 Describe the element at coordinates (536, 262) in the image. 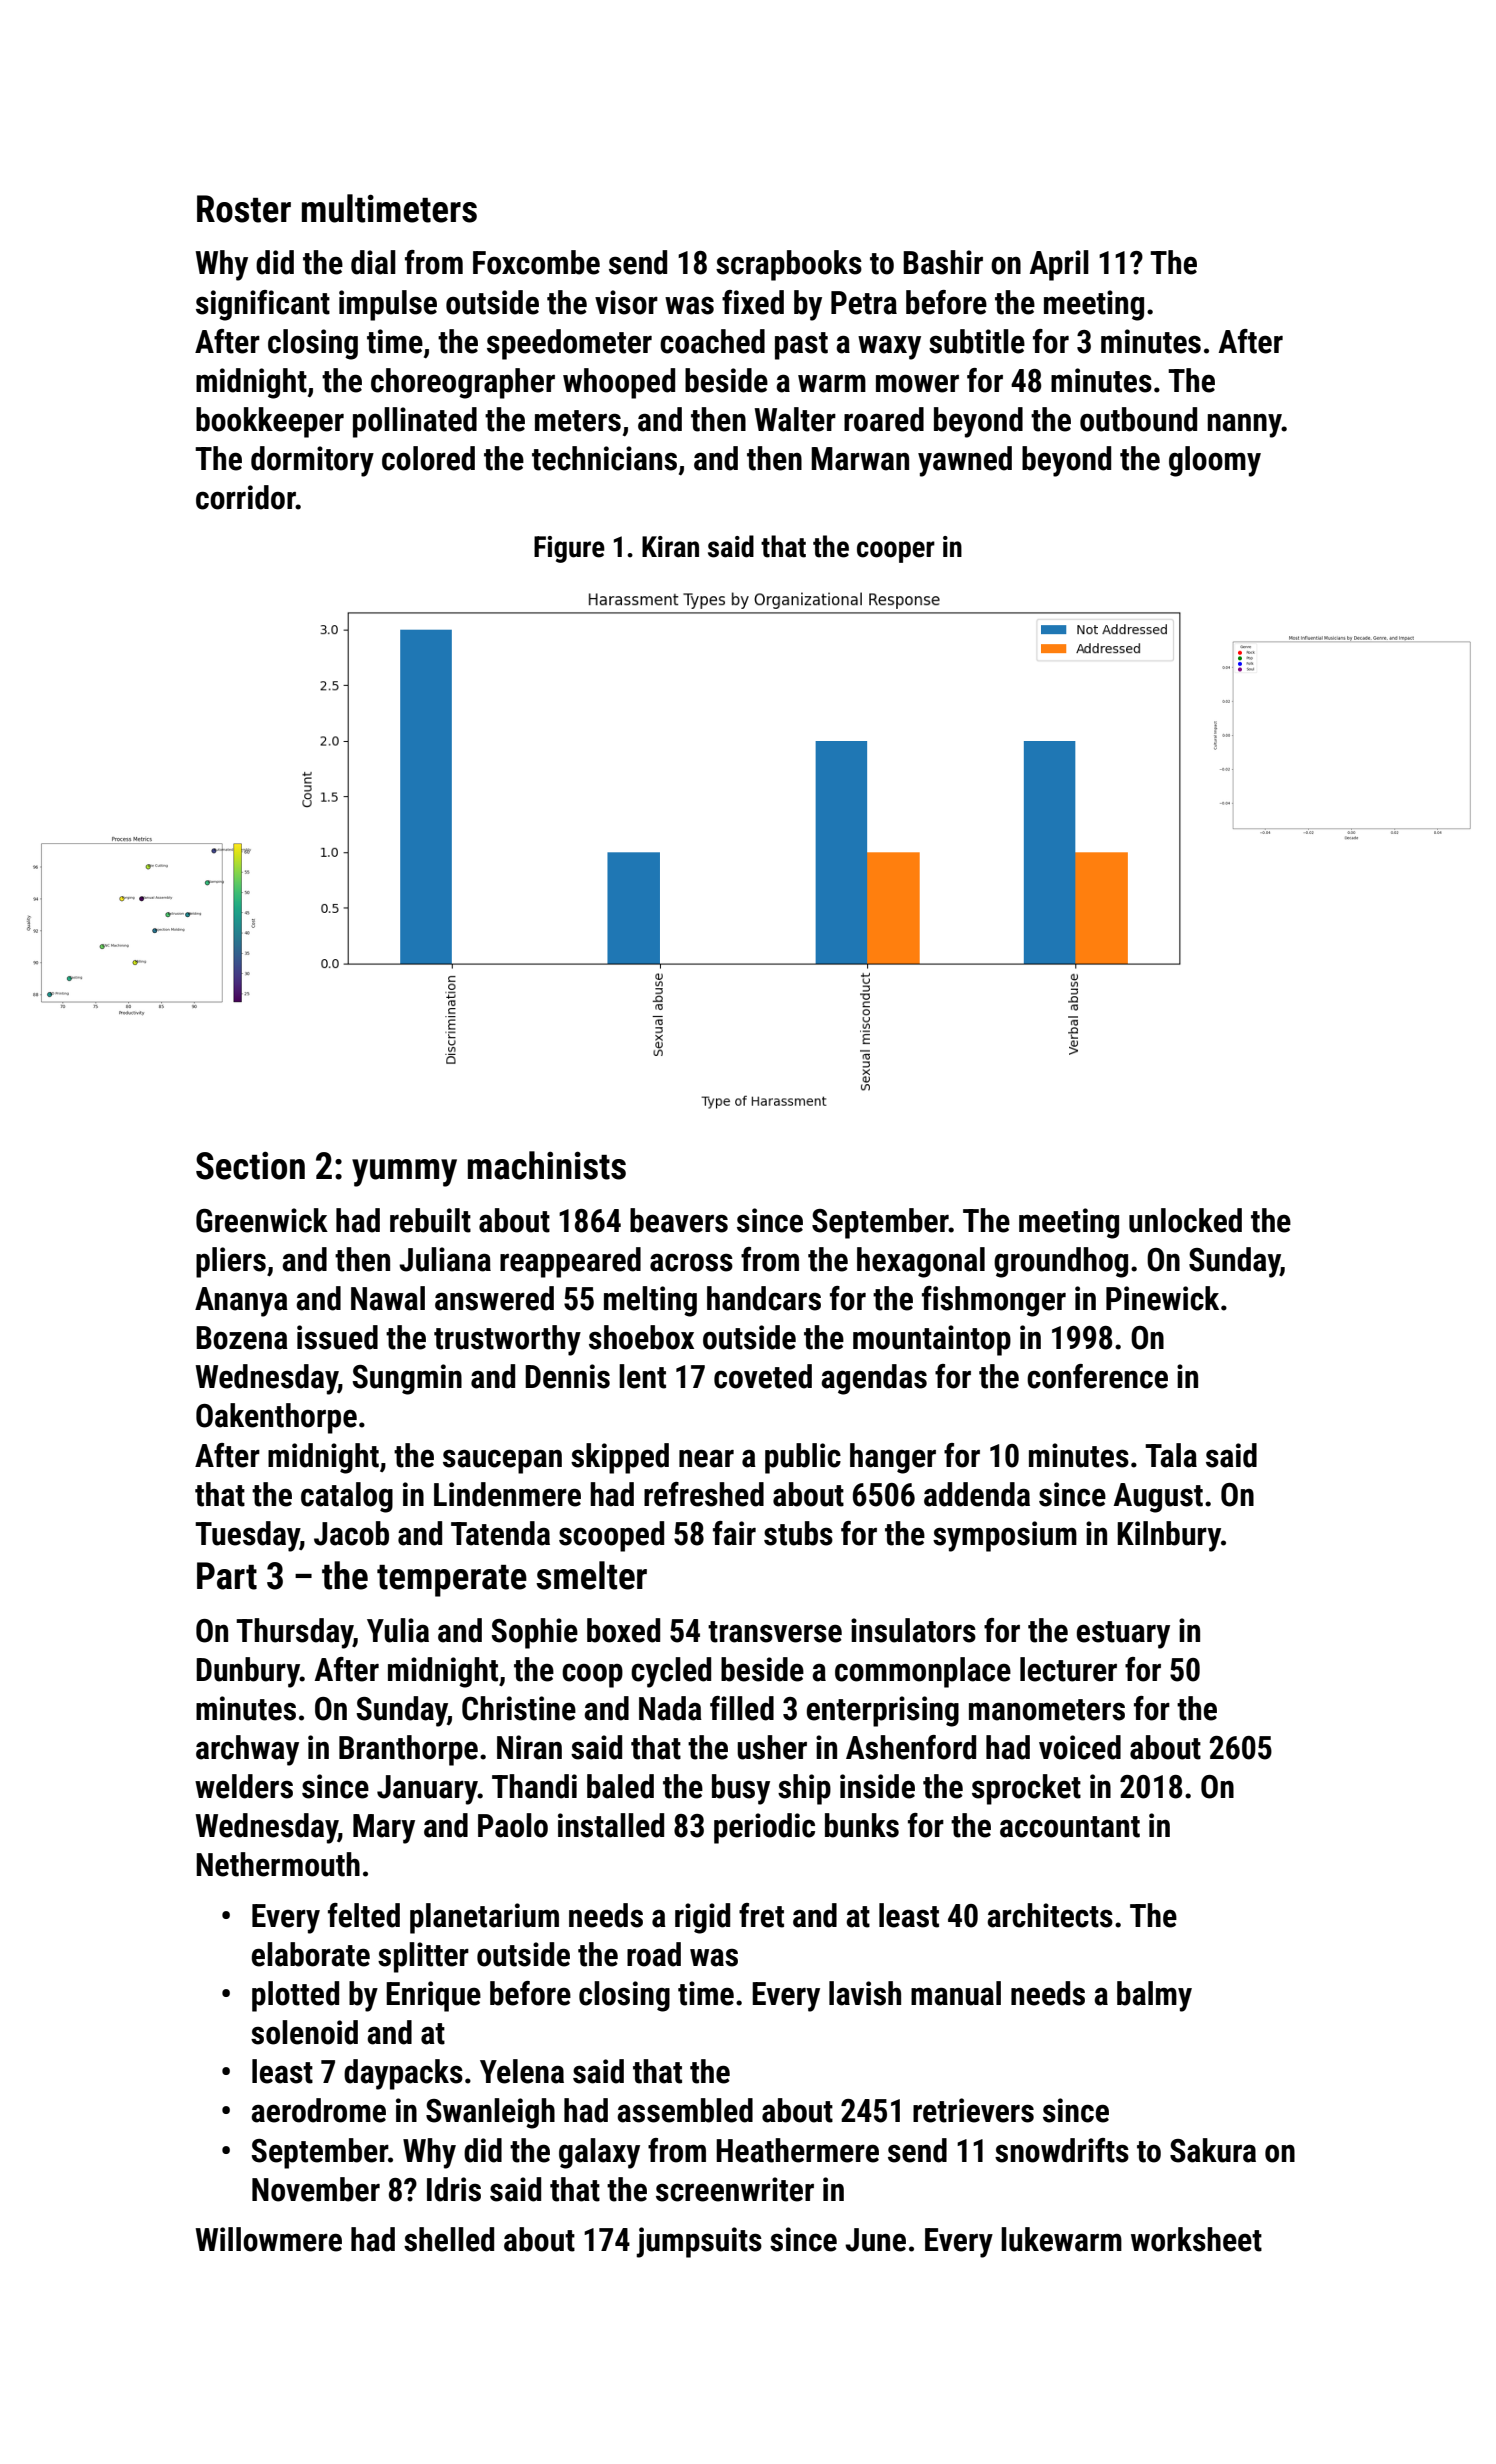

I see `Foxcombe` at that location.
